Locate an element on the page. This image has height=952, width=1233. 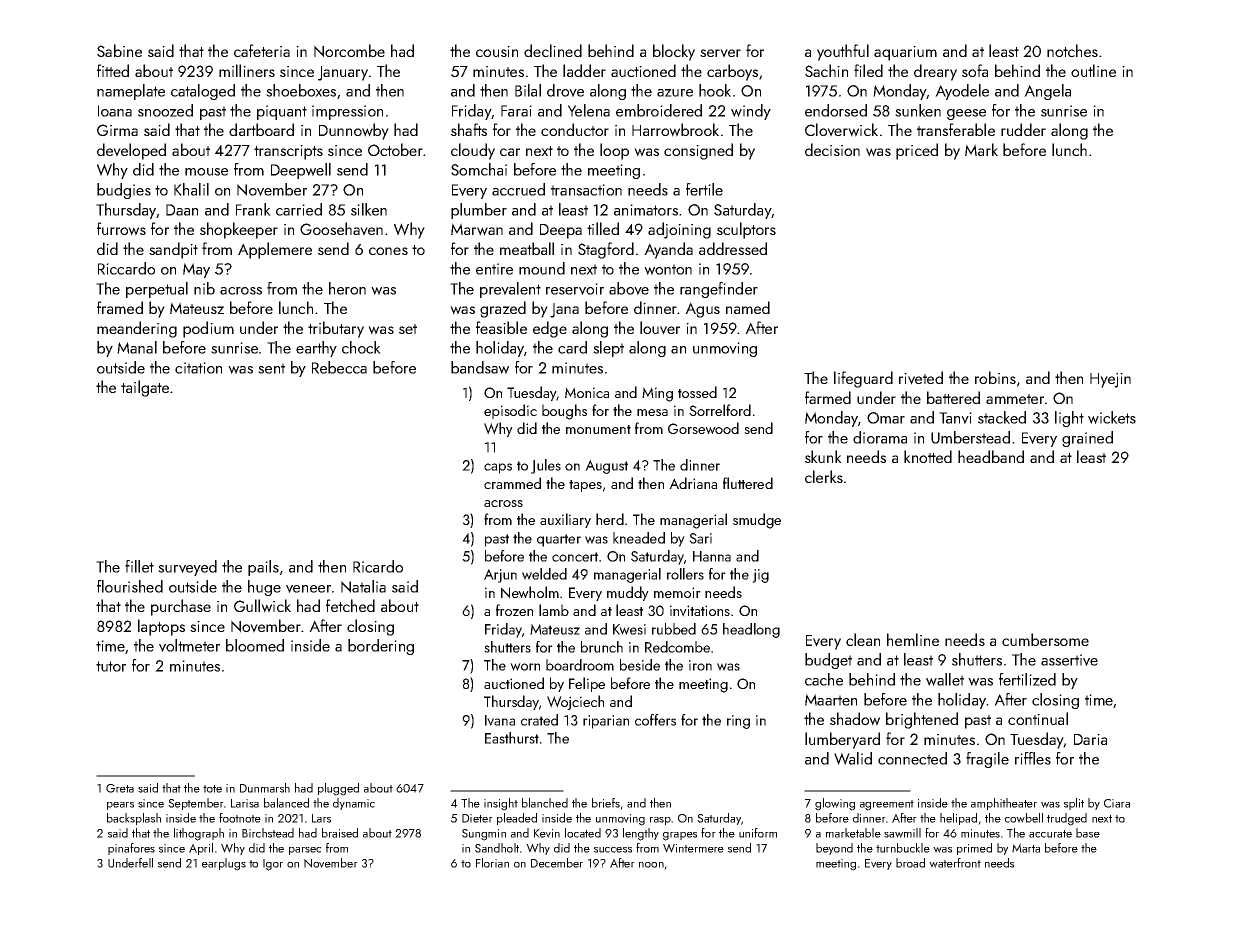
Adriana is located at coordinates (693, 483).
